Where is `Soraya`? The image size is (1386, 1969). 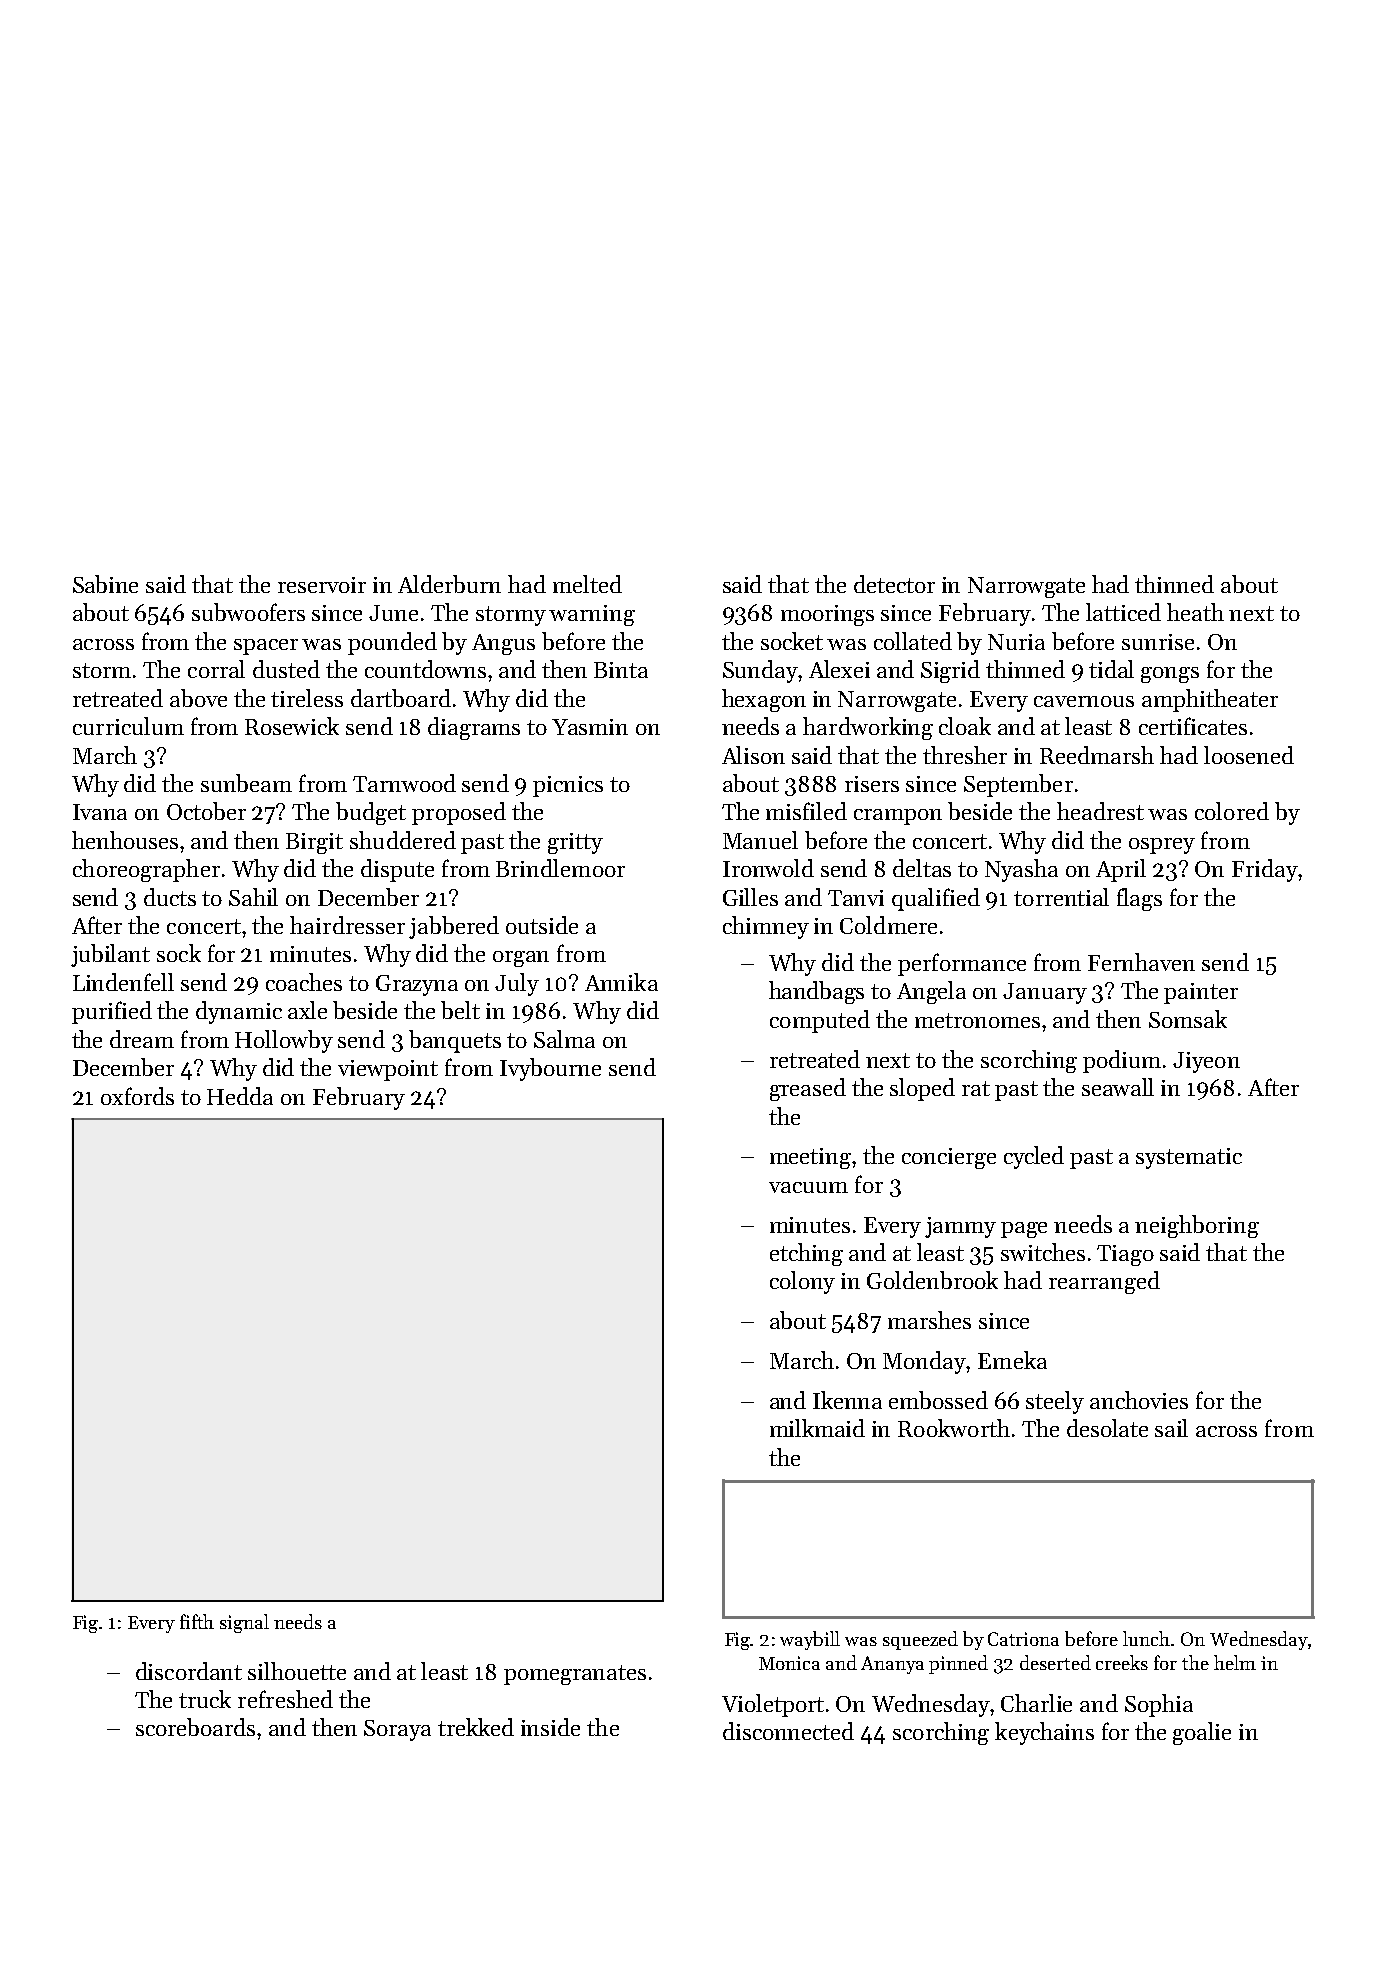 Soraya is located at coordinates (397, 1730).
